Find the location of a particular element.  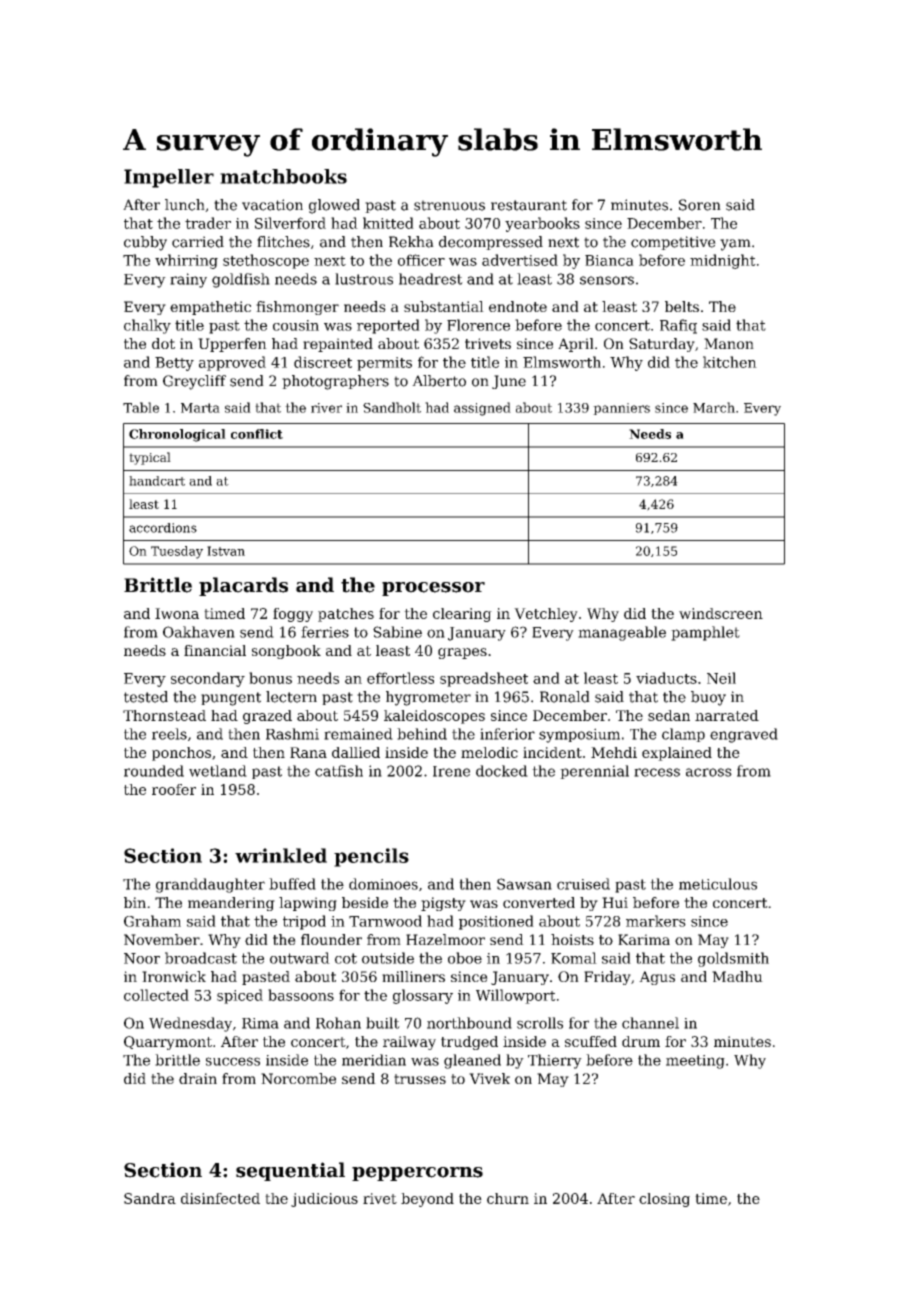

permits is located at coordinates (384, 364).
